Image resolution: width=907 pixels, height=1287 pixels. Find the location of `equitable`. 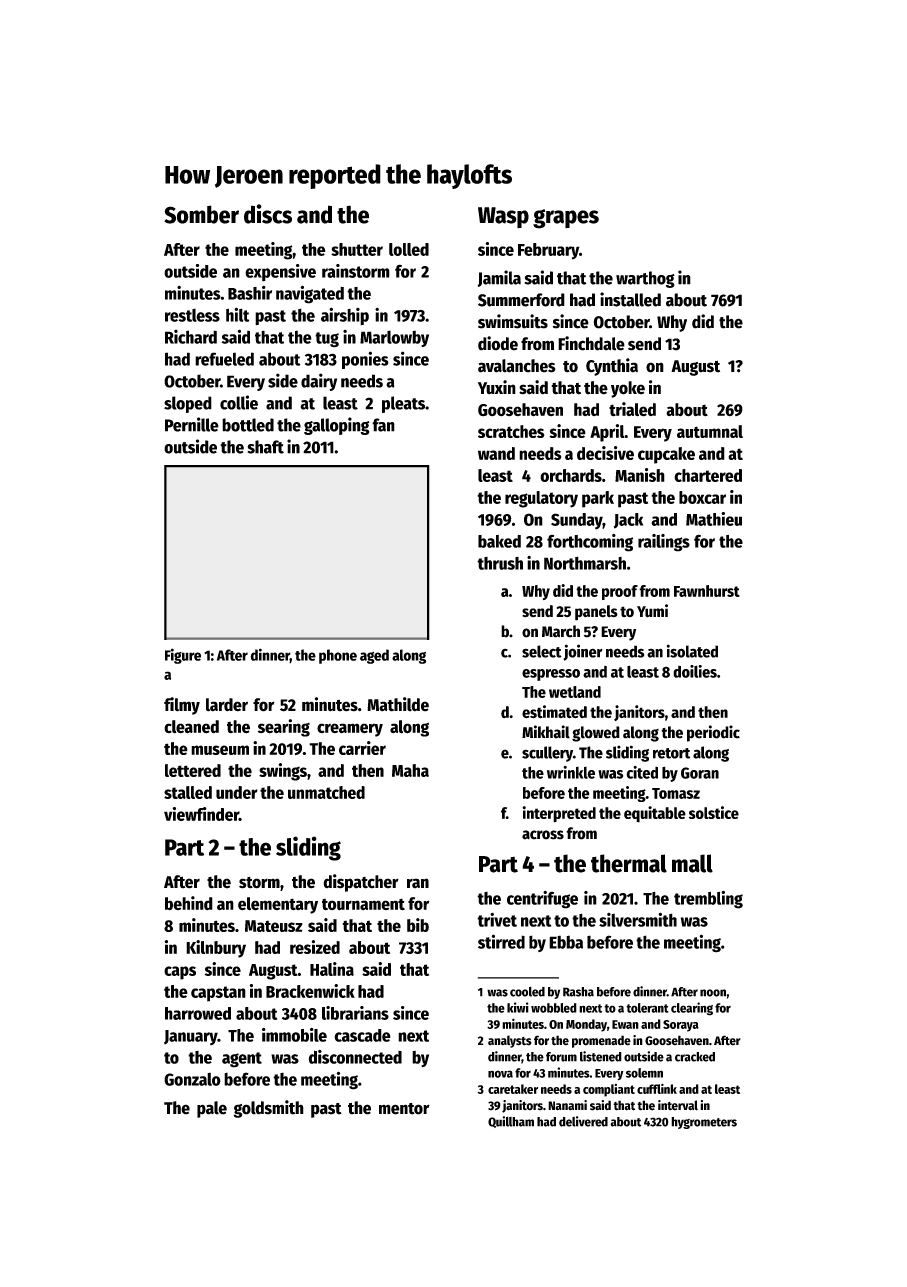

equitable is located at coordinates (655, 814).
